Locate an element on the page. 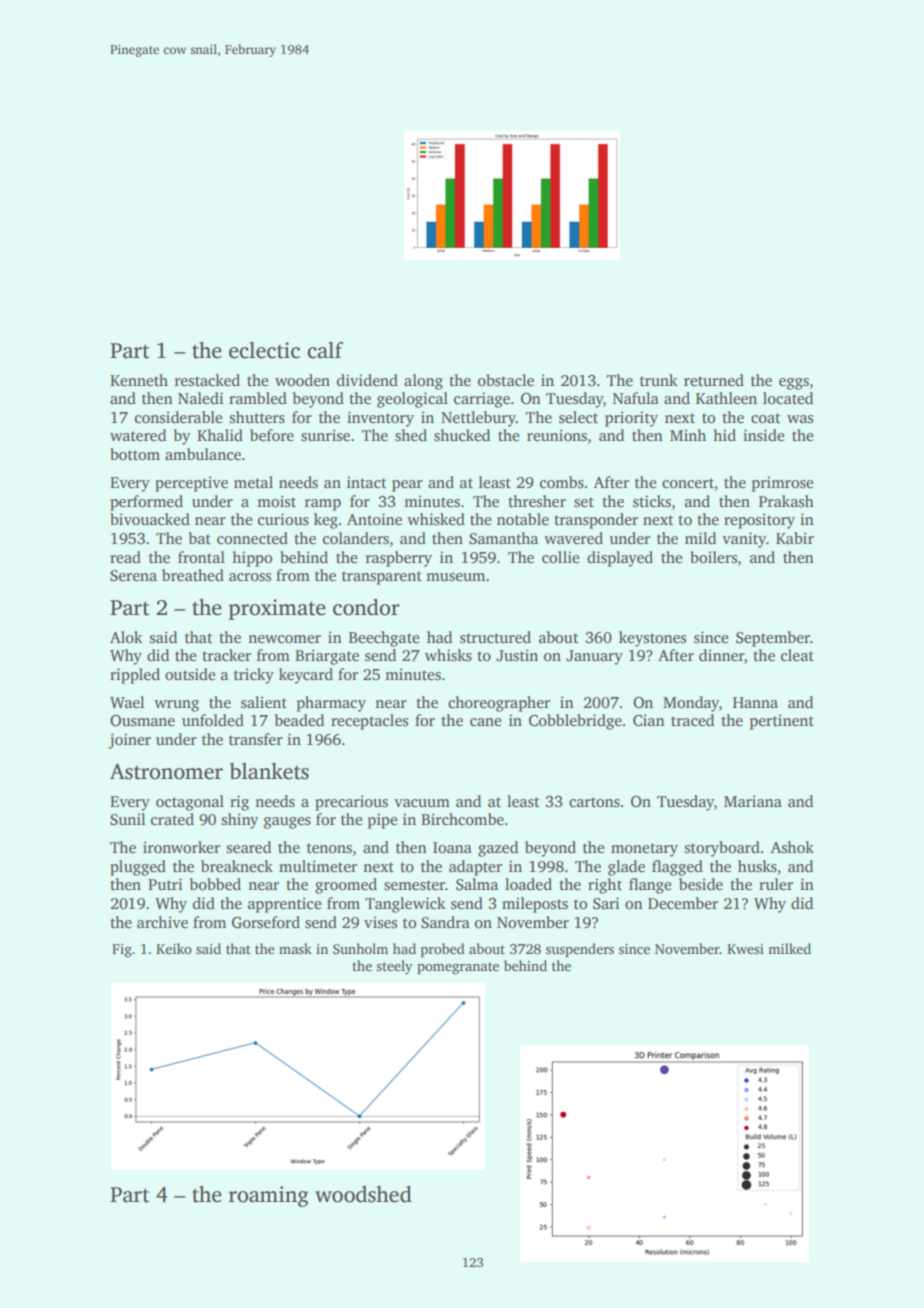 The image size is (924, 1308). eclectic is located at coordinates (264, 350).
